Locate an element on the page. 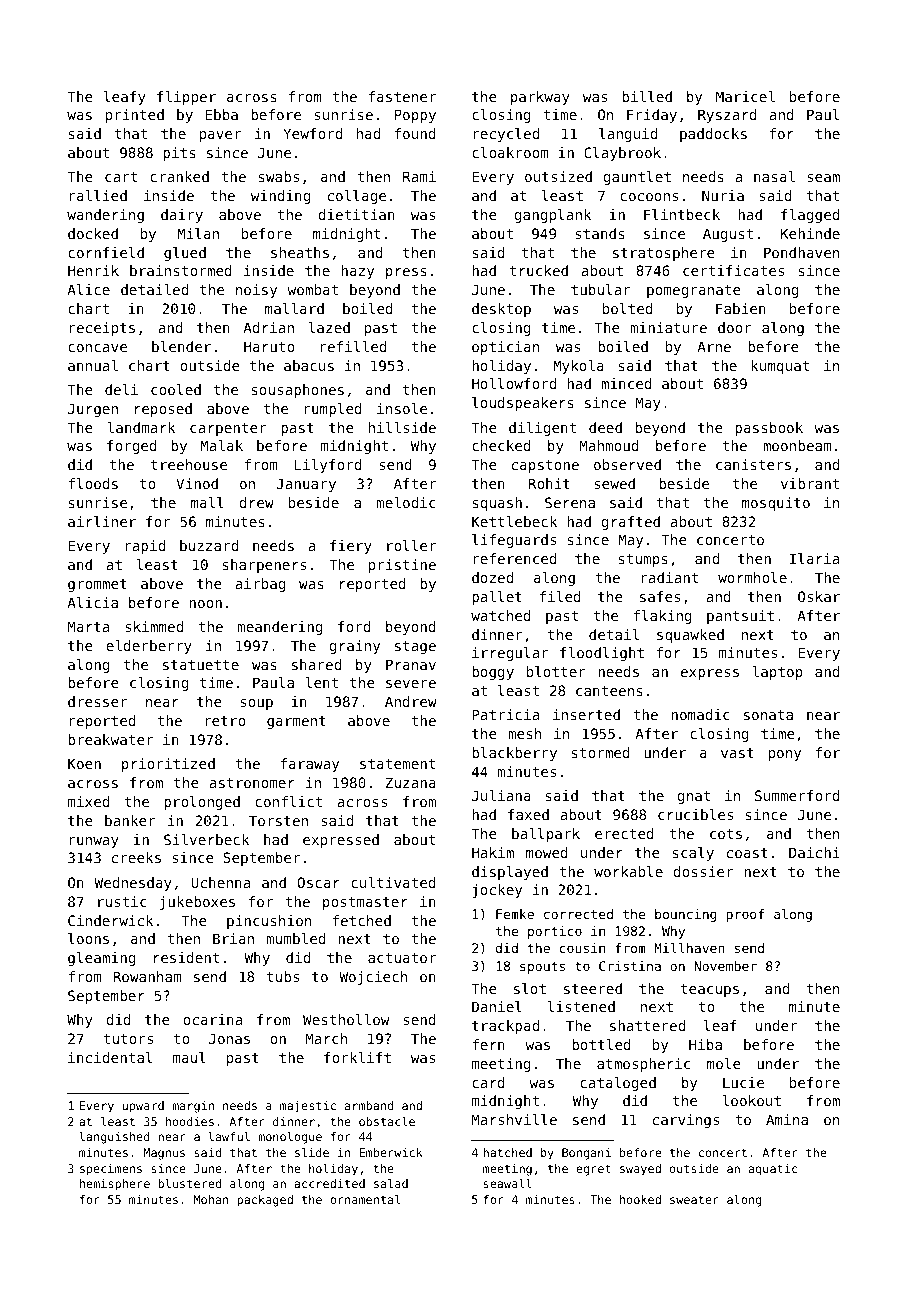 This image has width=908, height=1316. nomadic is located at coordinates (700, 714).
